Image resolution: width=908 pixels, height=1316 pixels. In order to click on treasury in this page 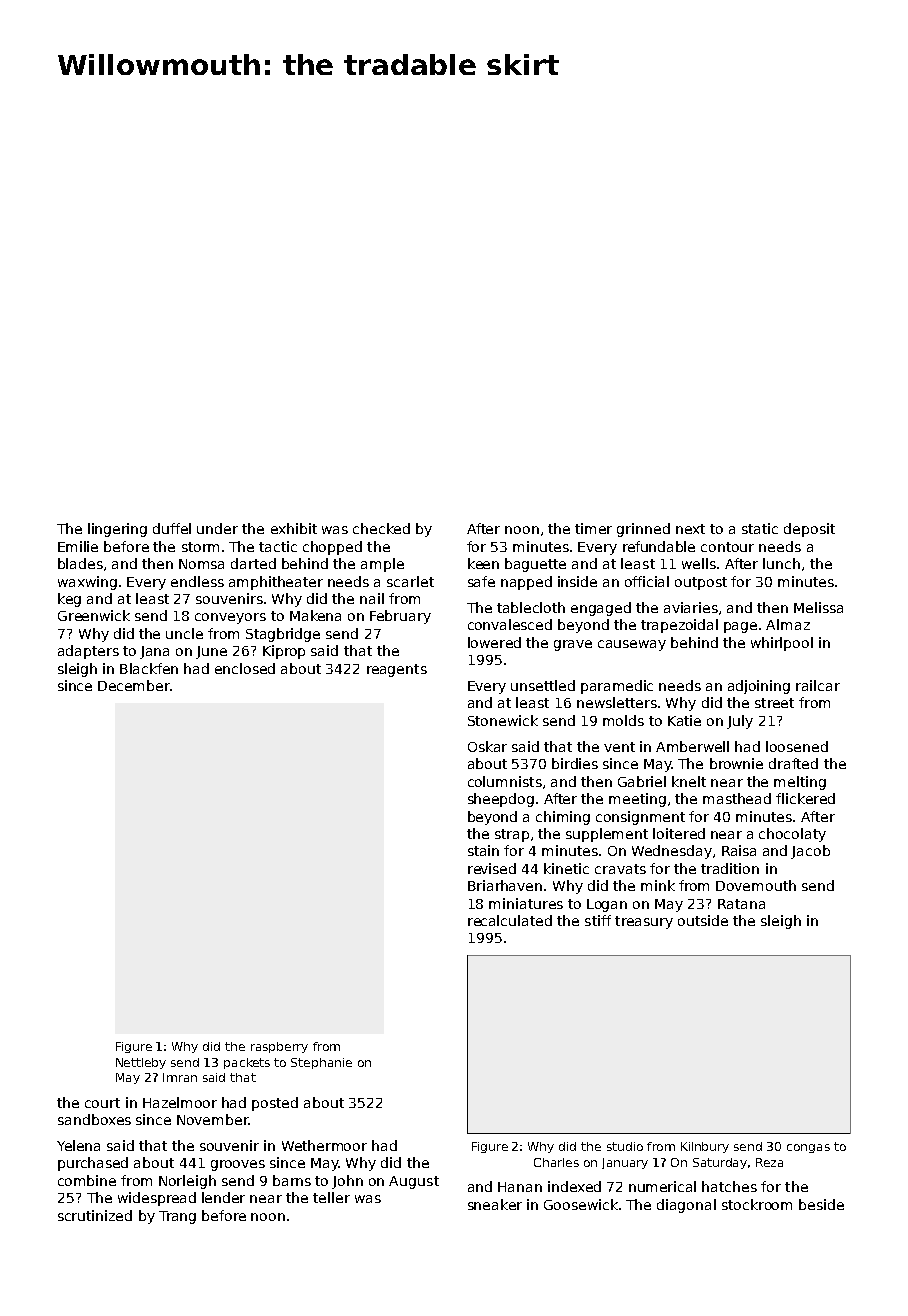, I will do `click(644, 922)`.
